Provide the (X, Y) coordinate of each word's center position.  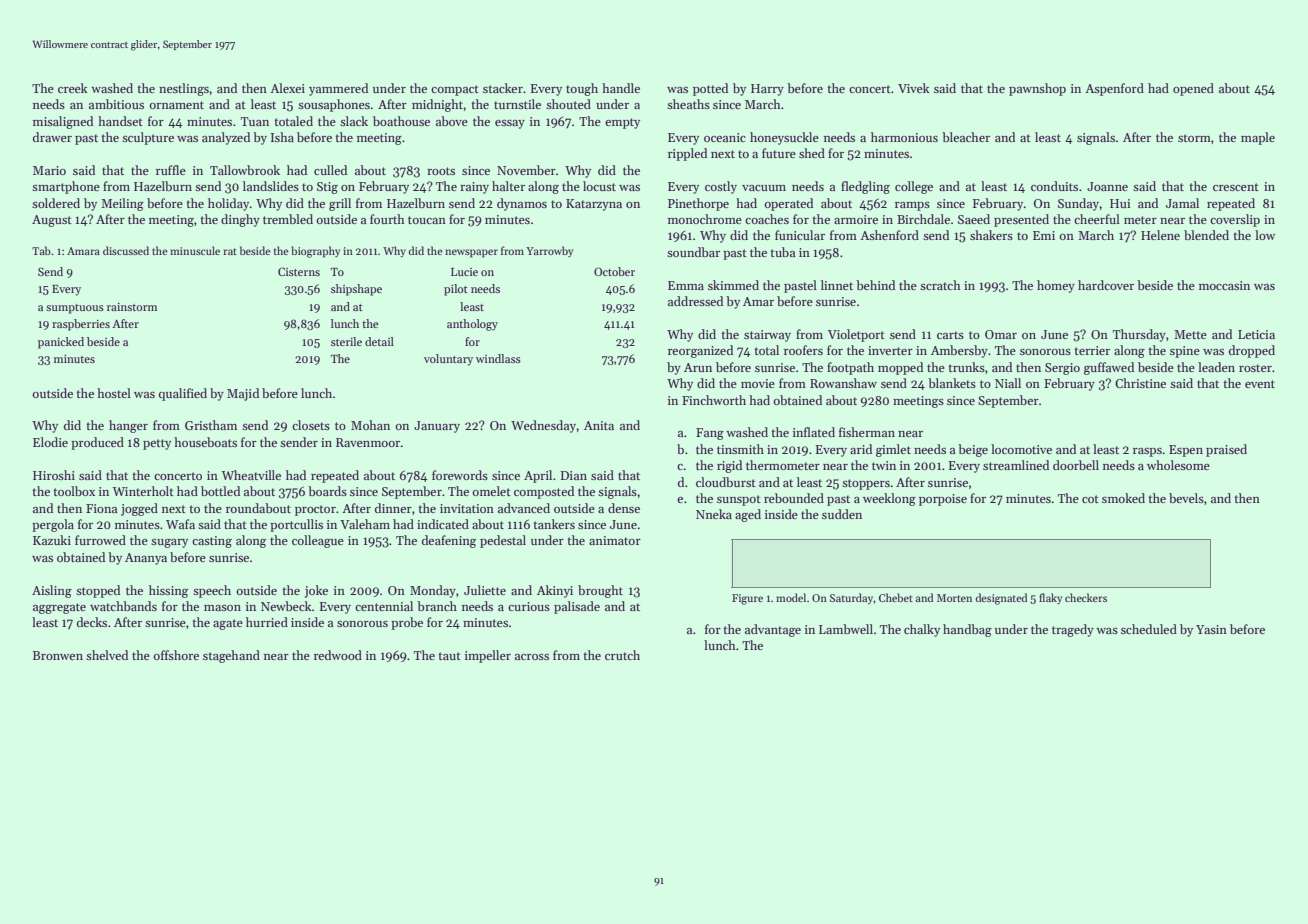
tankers (554, 524)
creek (73, 88)
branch (437, 606)
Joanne (1107, 186)
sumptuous (75, 309)
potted (710, 89)
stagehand (231, 656)
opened (1193, 89)
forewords (460, 475)
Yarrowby (549, 251)
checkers (1086, 597)
